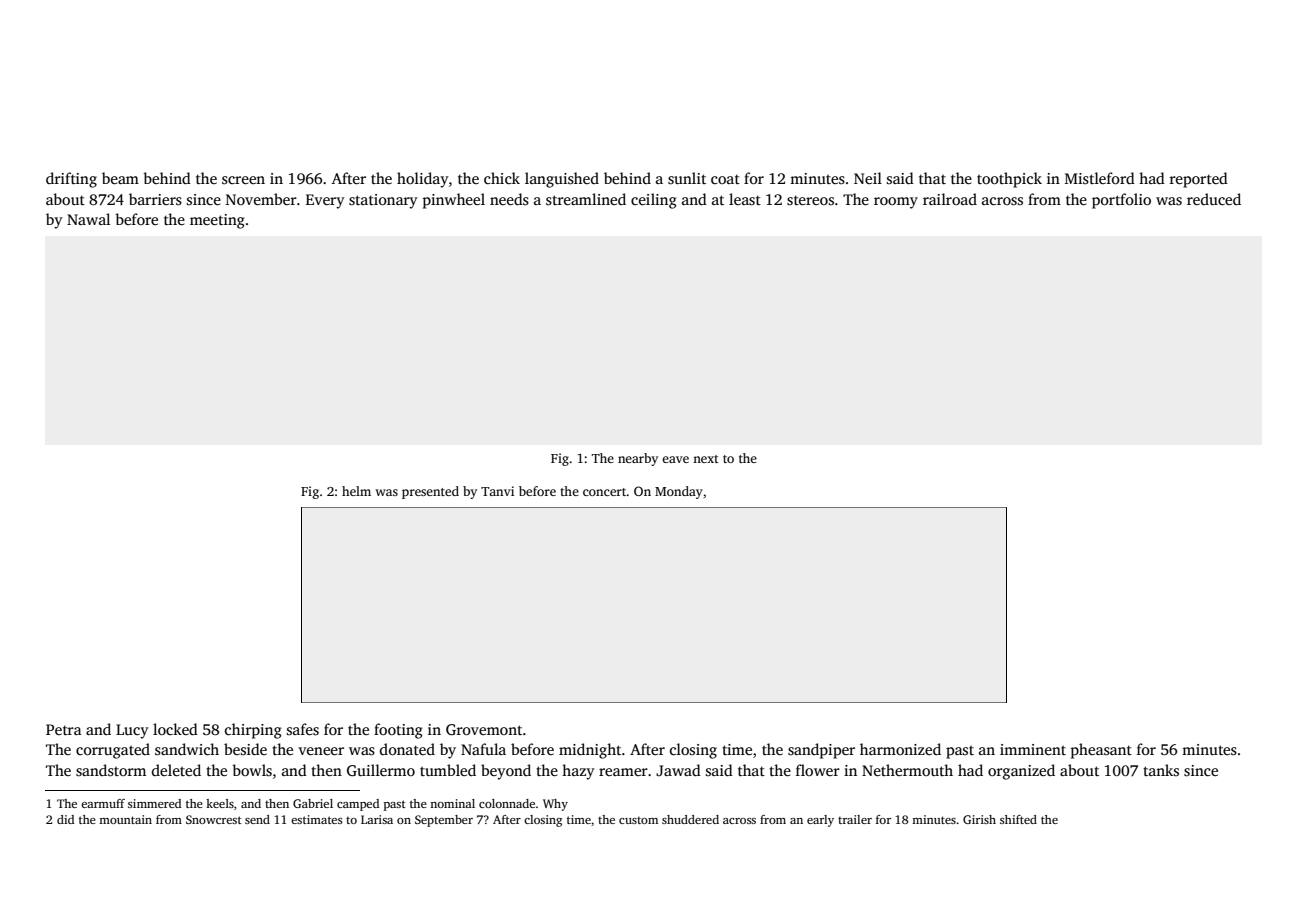 This document has width=1308, height=924. Describe the element at coordinates (679, 492) in the document. I see `Monday` at that location.
